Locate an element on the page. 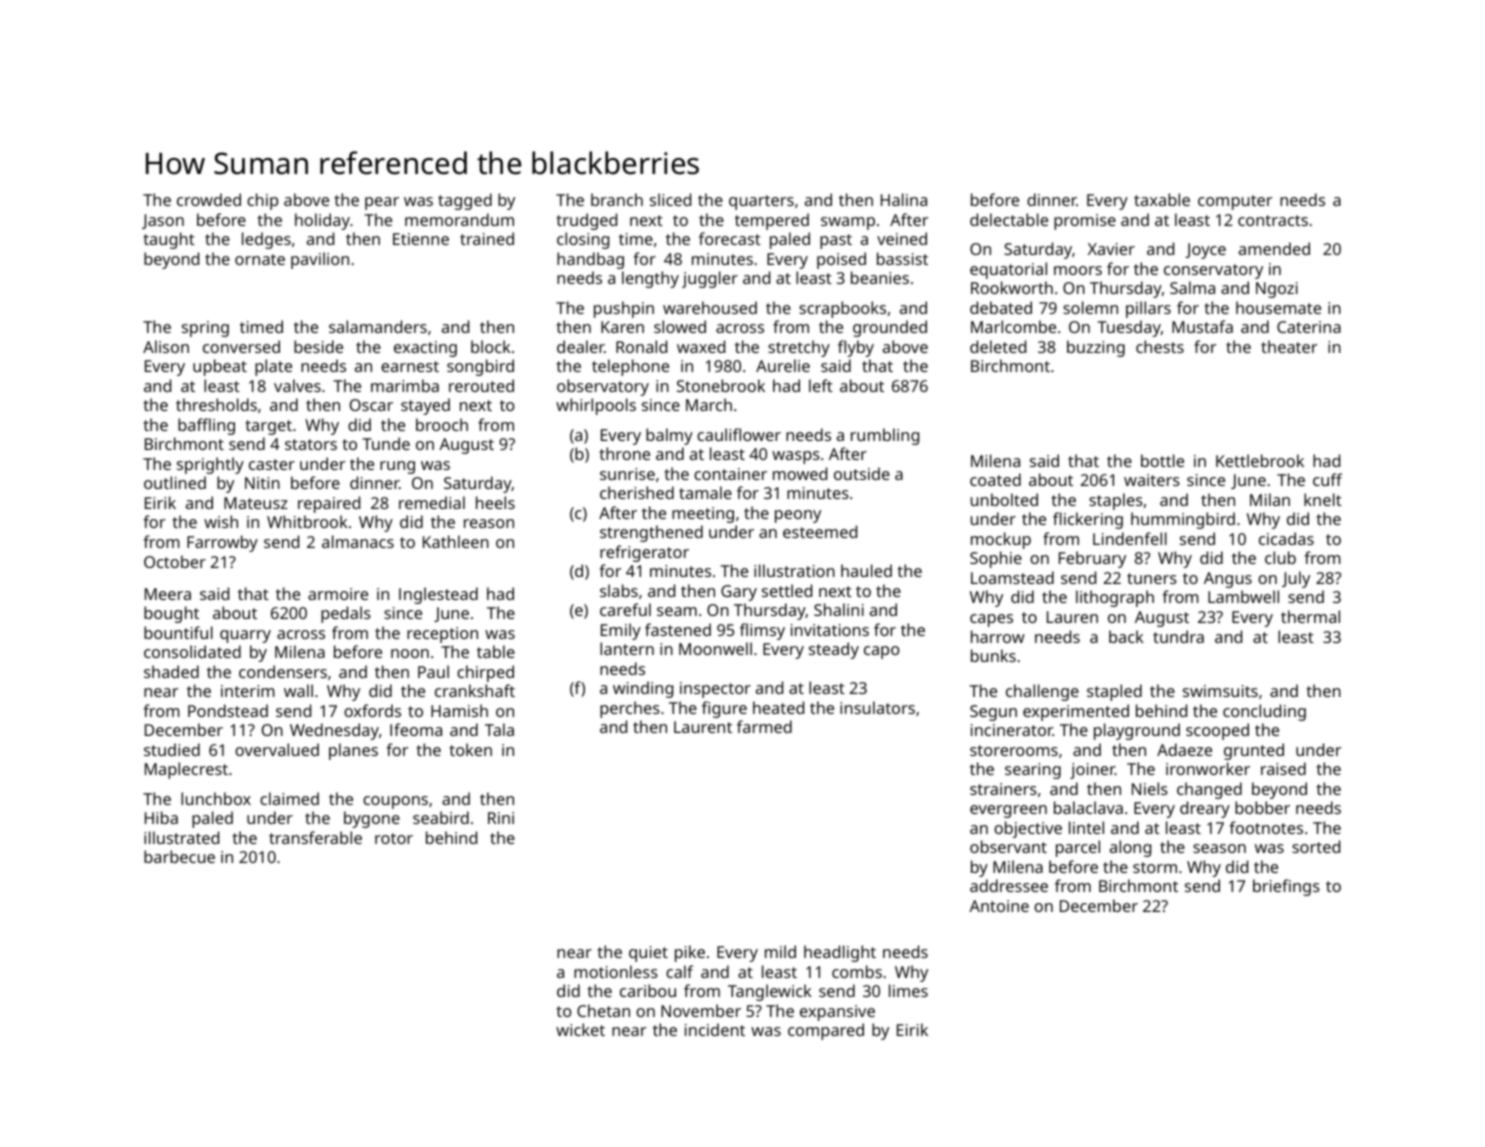 The height and width of the page is (1147, 1485). quarters is located at coordinates (761, 202).
